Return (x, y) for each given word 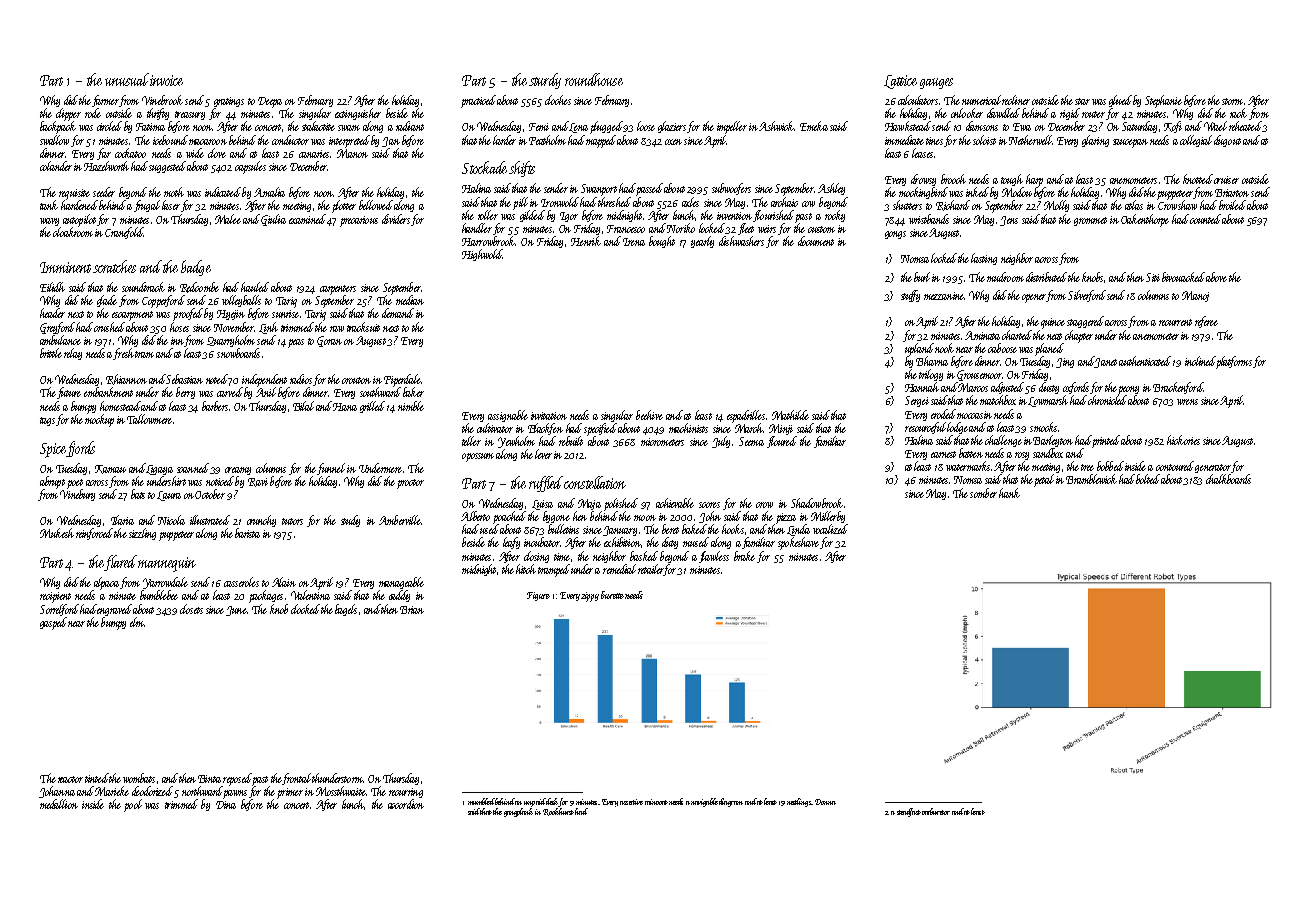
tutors (292, 521)
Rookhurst (558, 812)
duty (670, 543)
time (562, 557)
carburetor (936, 811)
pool (133, 805)
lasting (984, 259)
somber (983, 493)
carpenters (338, 290)
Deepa (270, 102)
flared (121, 563)
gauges (936, 83)
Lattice (900, 82)
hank (1009, 493)
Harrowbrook (488, 241)
